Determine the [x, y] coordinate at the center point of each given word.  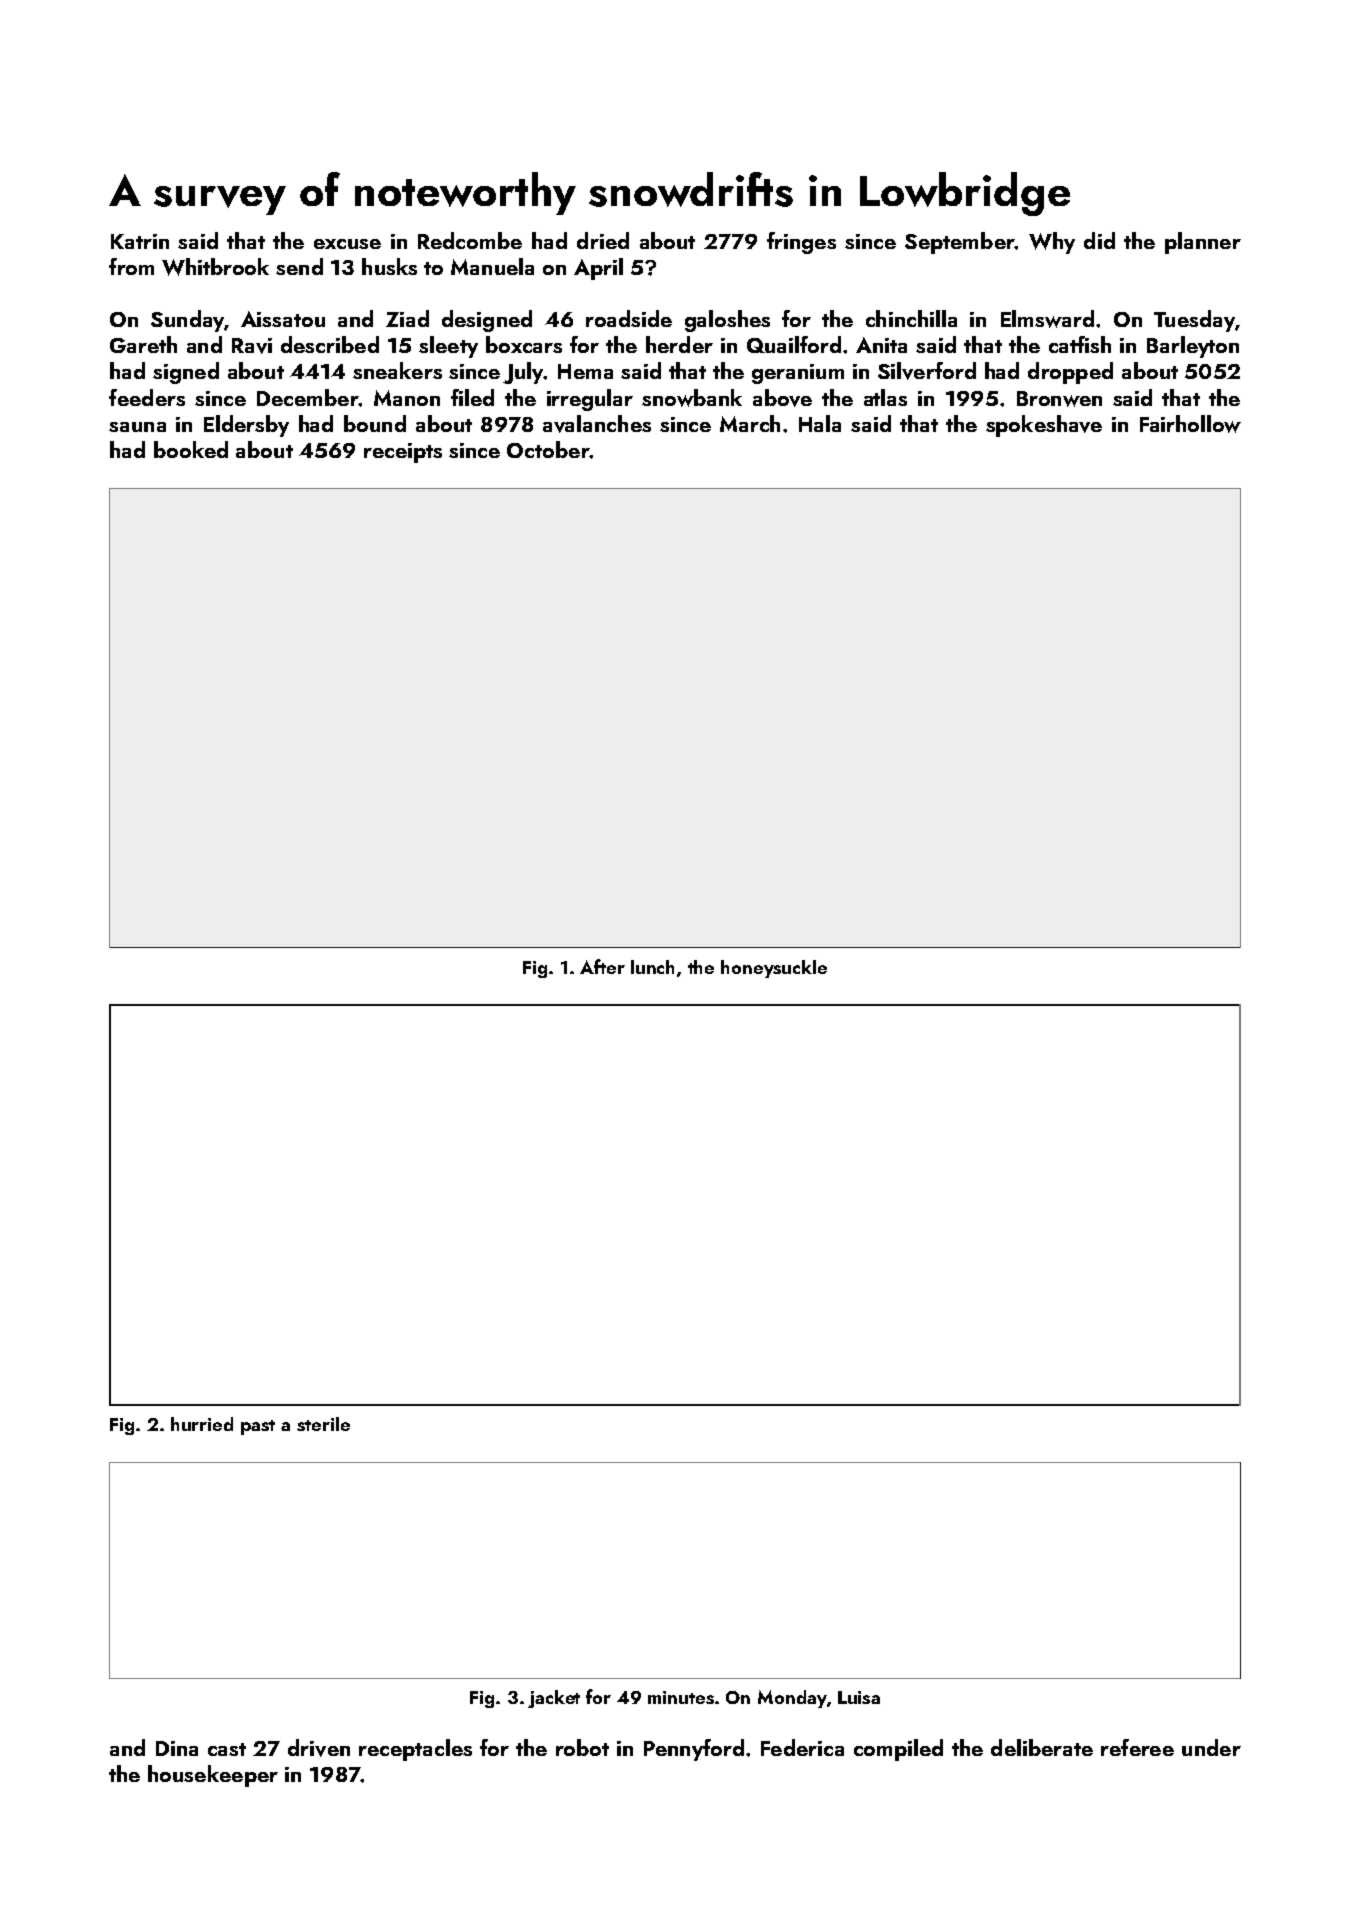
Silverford [927, 371]
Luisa [859, 1697]
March [750, 423]
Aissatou [283, 319]
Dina [177, 1748]
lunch [652, 967]
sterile [323, 1424]
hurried [202, 1424]
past [258, 1427]
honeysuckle [774, 969]
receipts [403, 453]
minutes [681, 1697]
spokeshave [1044, 426]
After [602, 966]
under [1211, 1747]
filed [472, 397]
